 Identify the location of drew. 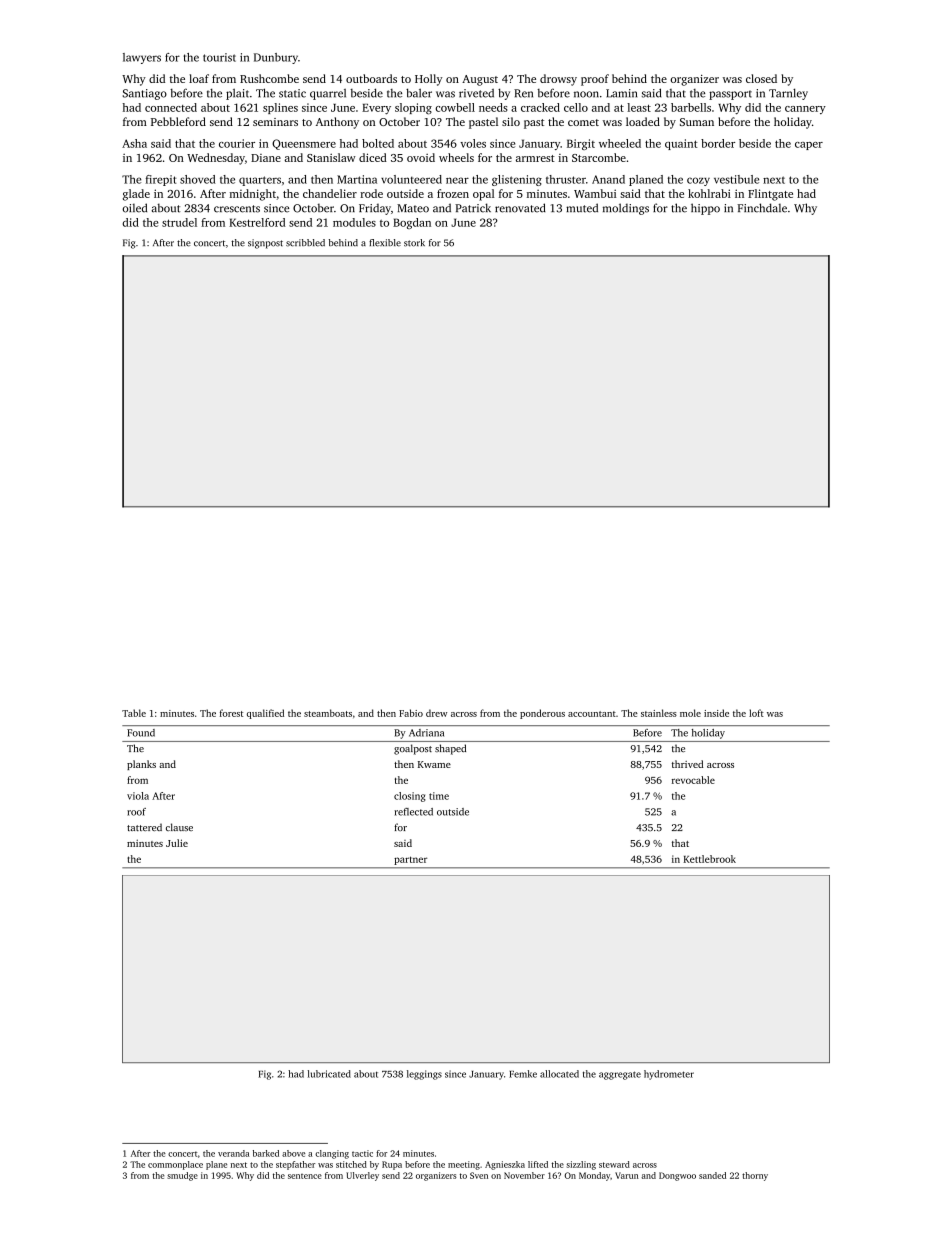
(436, 713).
